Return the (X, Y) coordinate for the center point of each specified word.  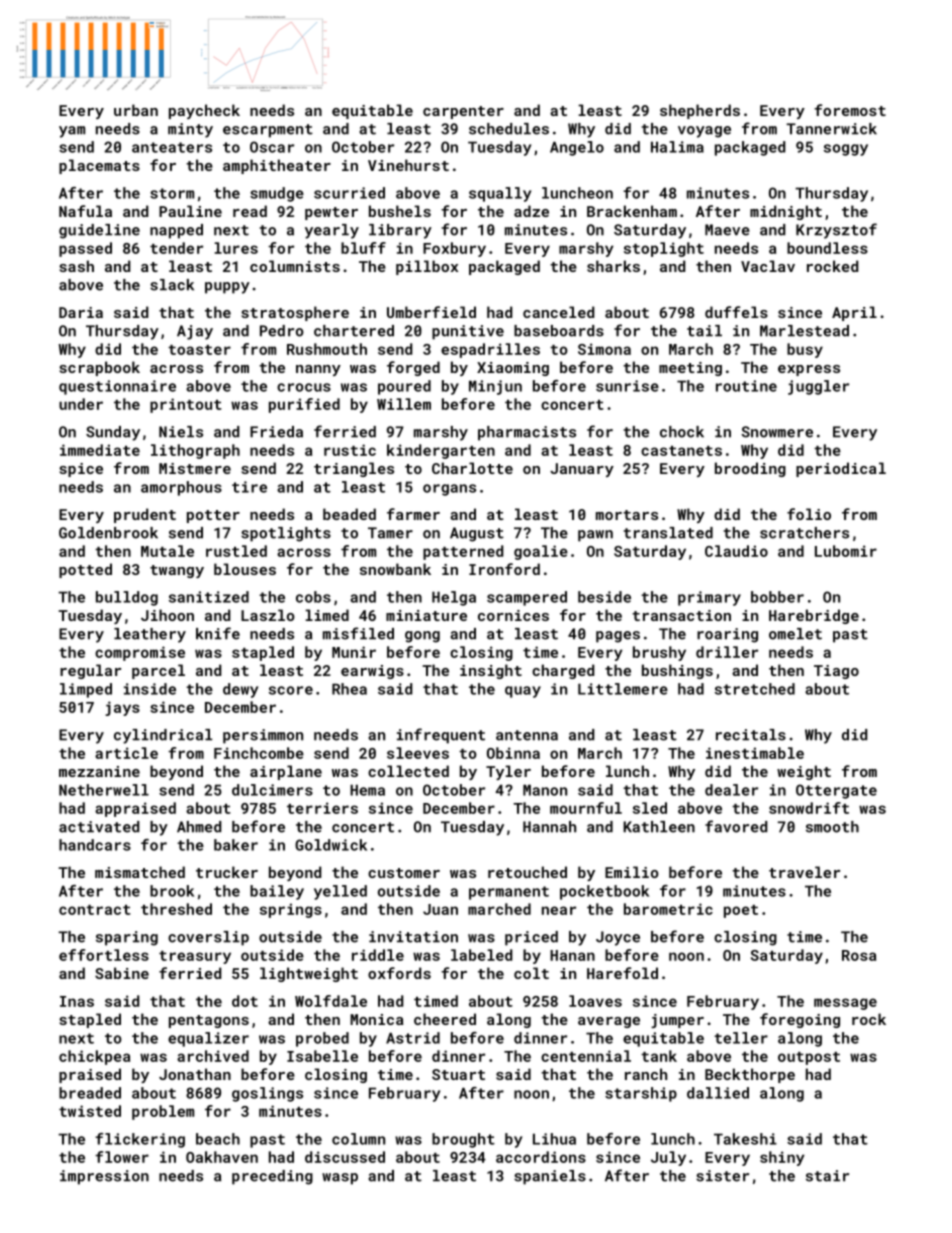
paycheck (204, 111)
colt (531, 973)
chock (682, 432)
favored (736, 826)
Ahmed (199, 827)
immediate (100, 450)
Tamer (390, 533)
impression (104, 1177)
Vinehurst (408, 165)
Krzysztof (836, 231)
